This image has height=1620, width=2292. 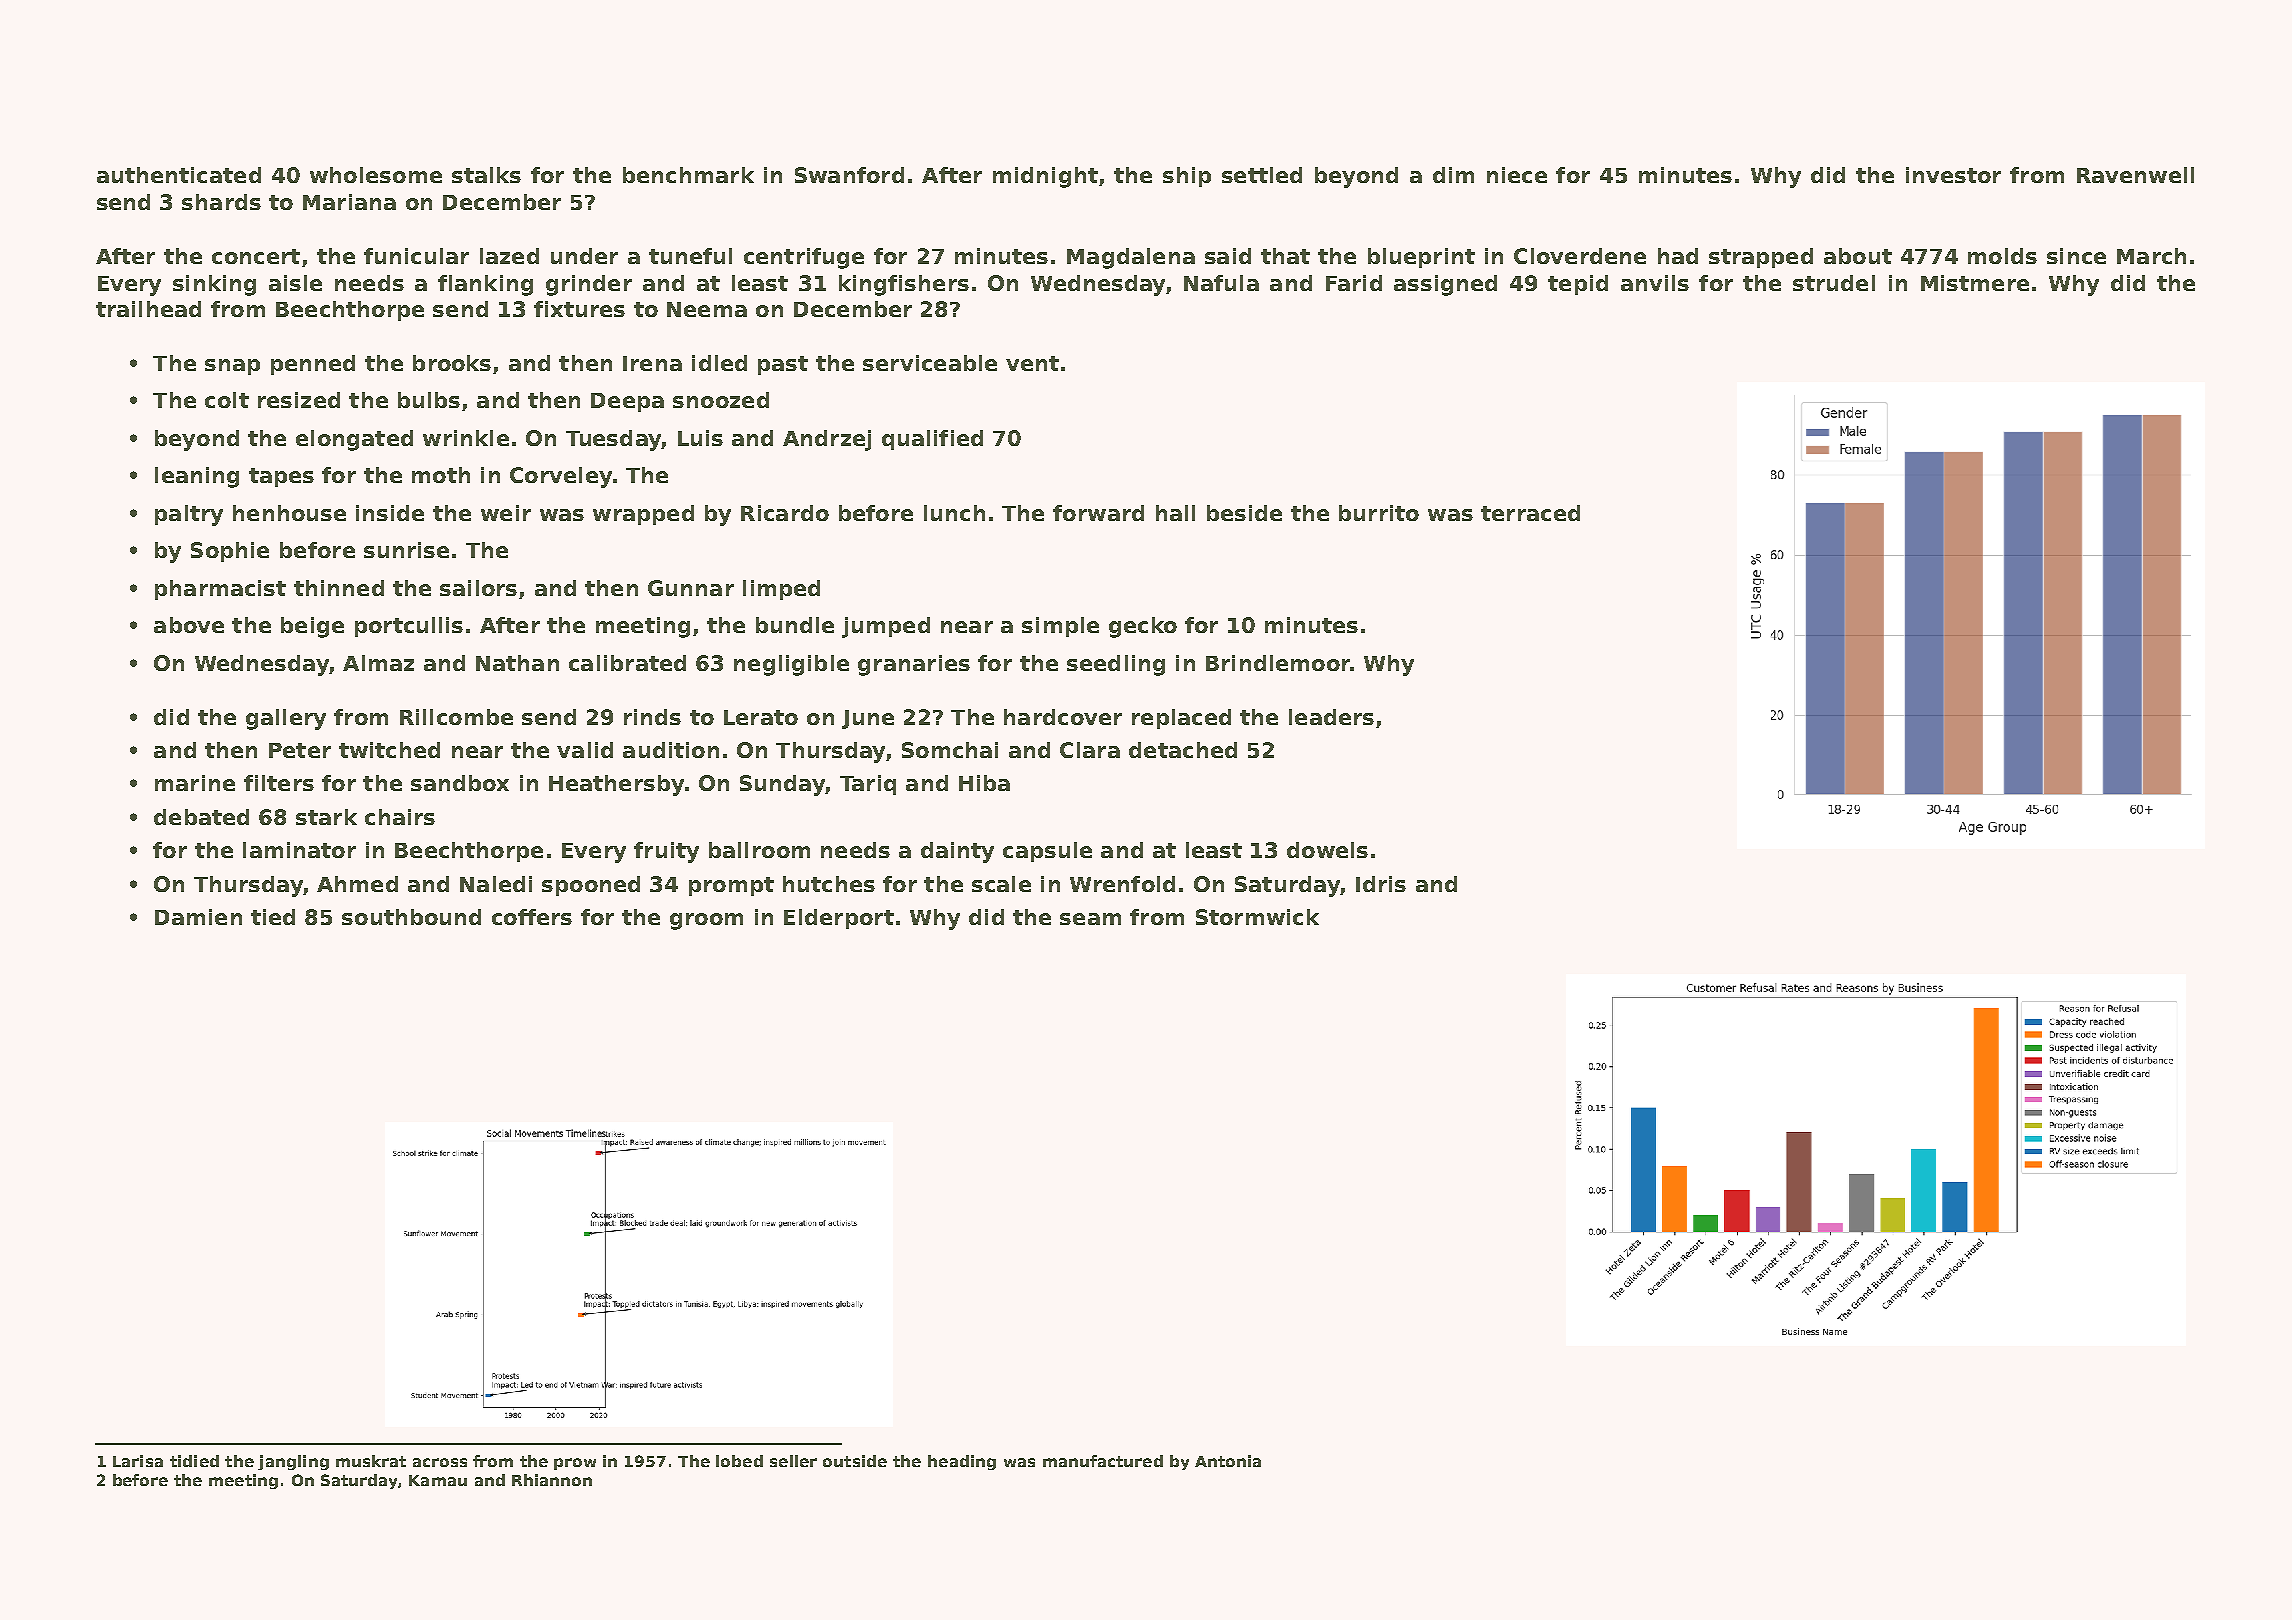 I want to click on Idris, so click(x=1381, y=884).
